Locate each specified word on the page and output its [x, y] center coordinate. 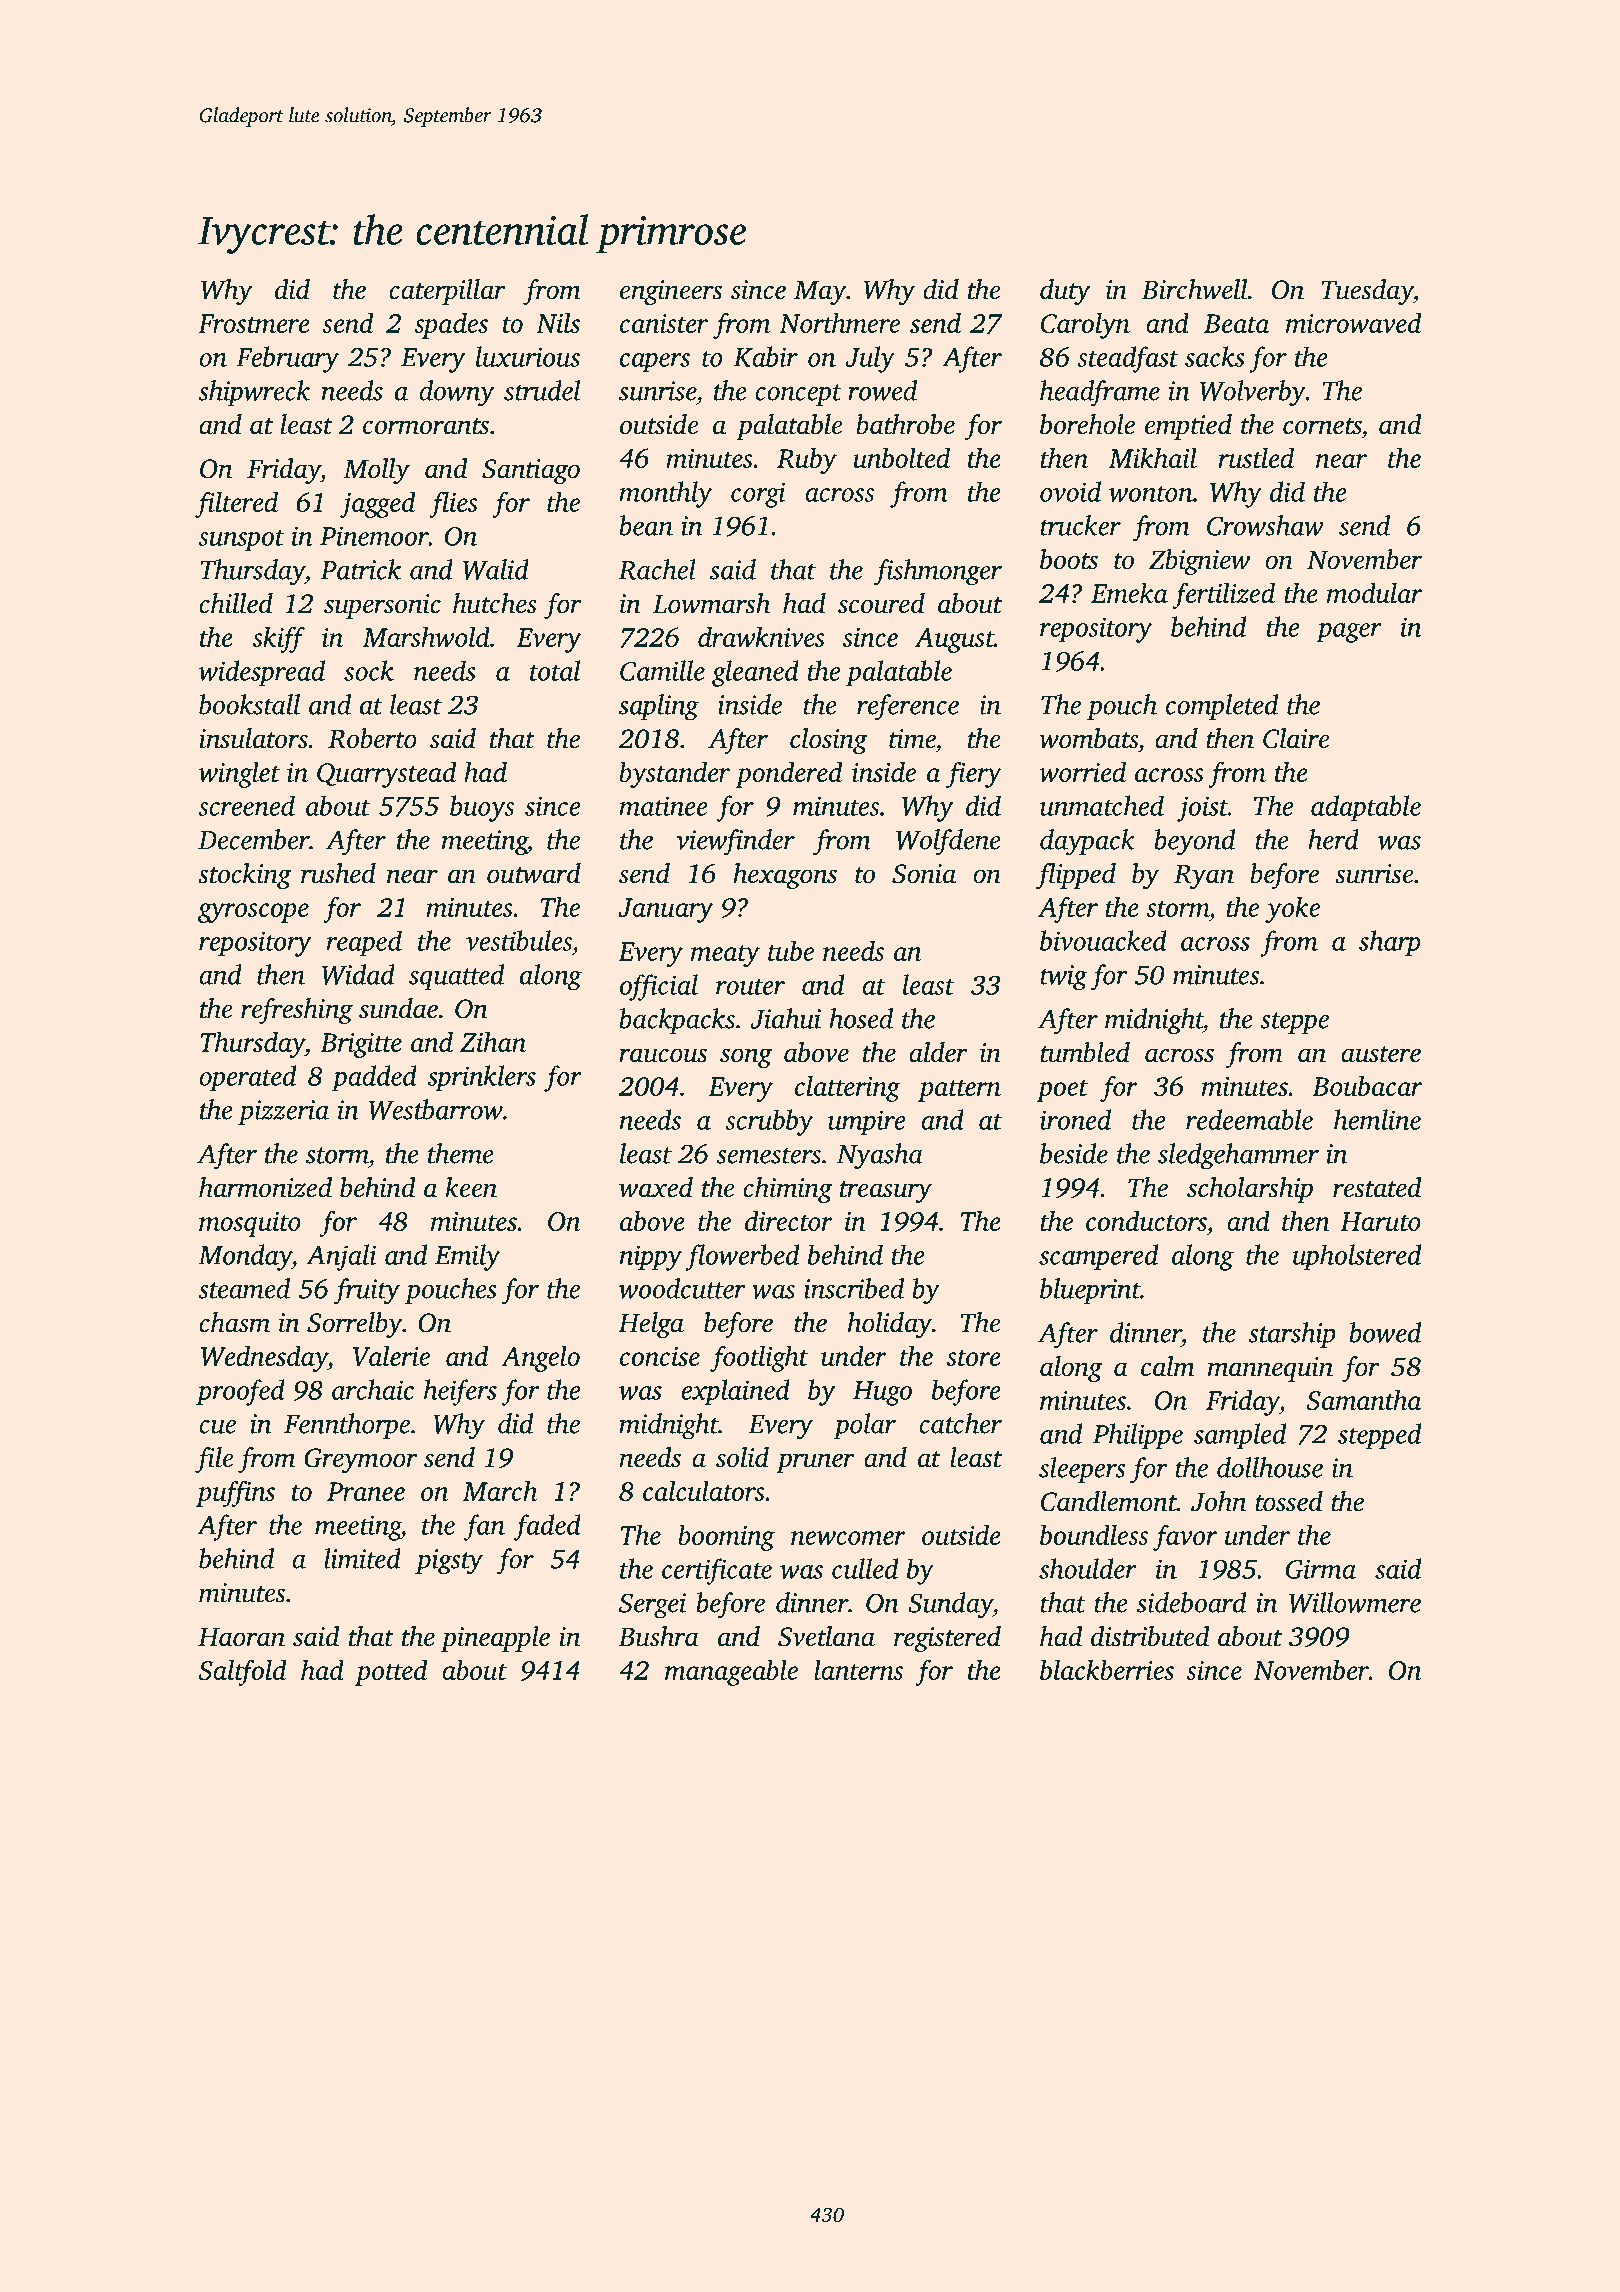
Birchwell [1195, 289]
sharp [1390, 943]
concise [660, 1356]
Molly [376, 471]
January [665, 910]
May [820, 292]
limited [362, 1558]
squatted [457, 977]
